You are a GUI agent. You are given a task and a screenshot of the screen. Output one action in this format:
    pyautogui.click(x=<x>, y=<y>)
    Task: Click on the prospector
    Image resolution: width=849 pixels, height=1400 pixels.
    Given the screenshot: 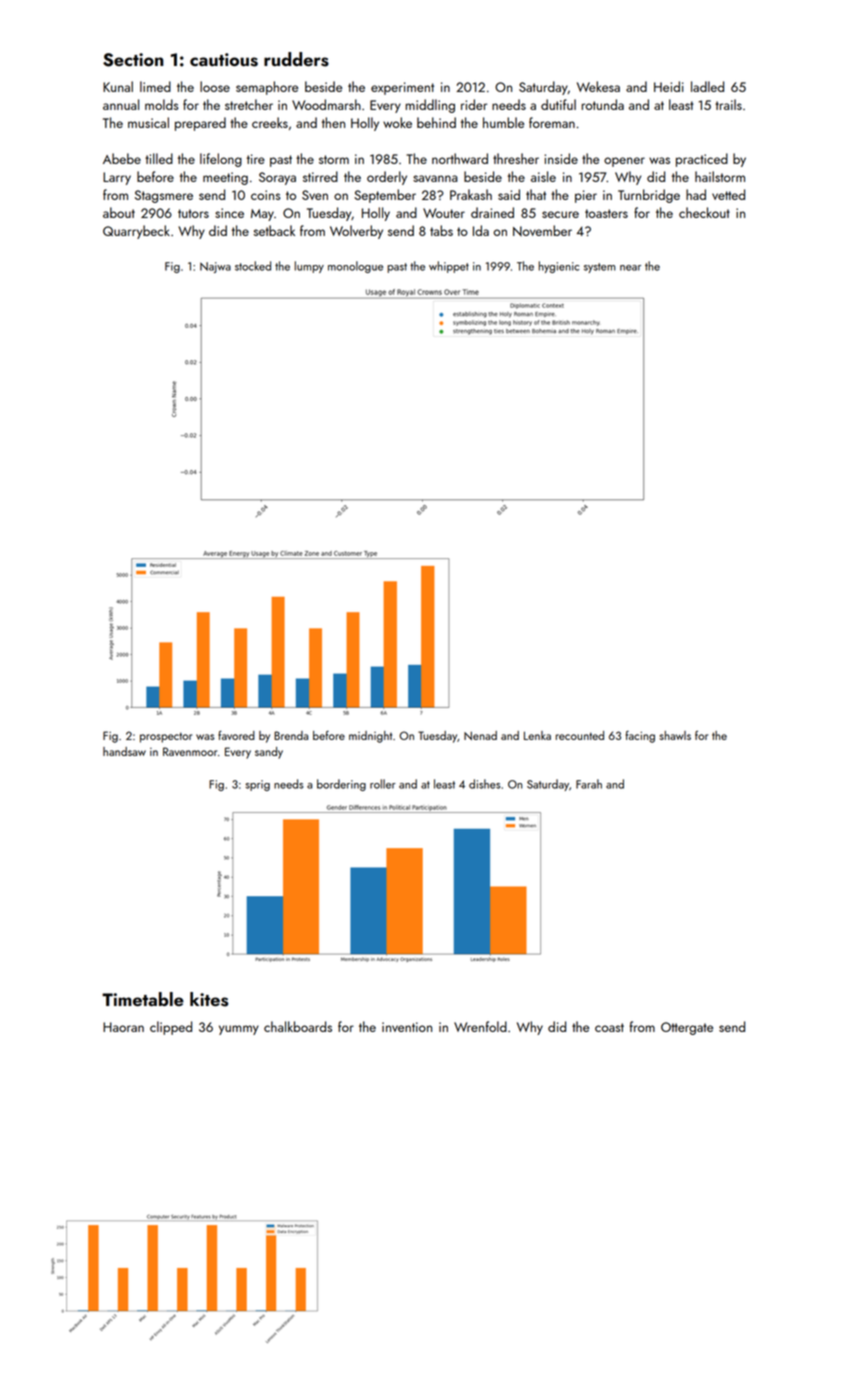 What is the action you would take?
    pyautogui.click(x=166, y=737)
